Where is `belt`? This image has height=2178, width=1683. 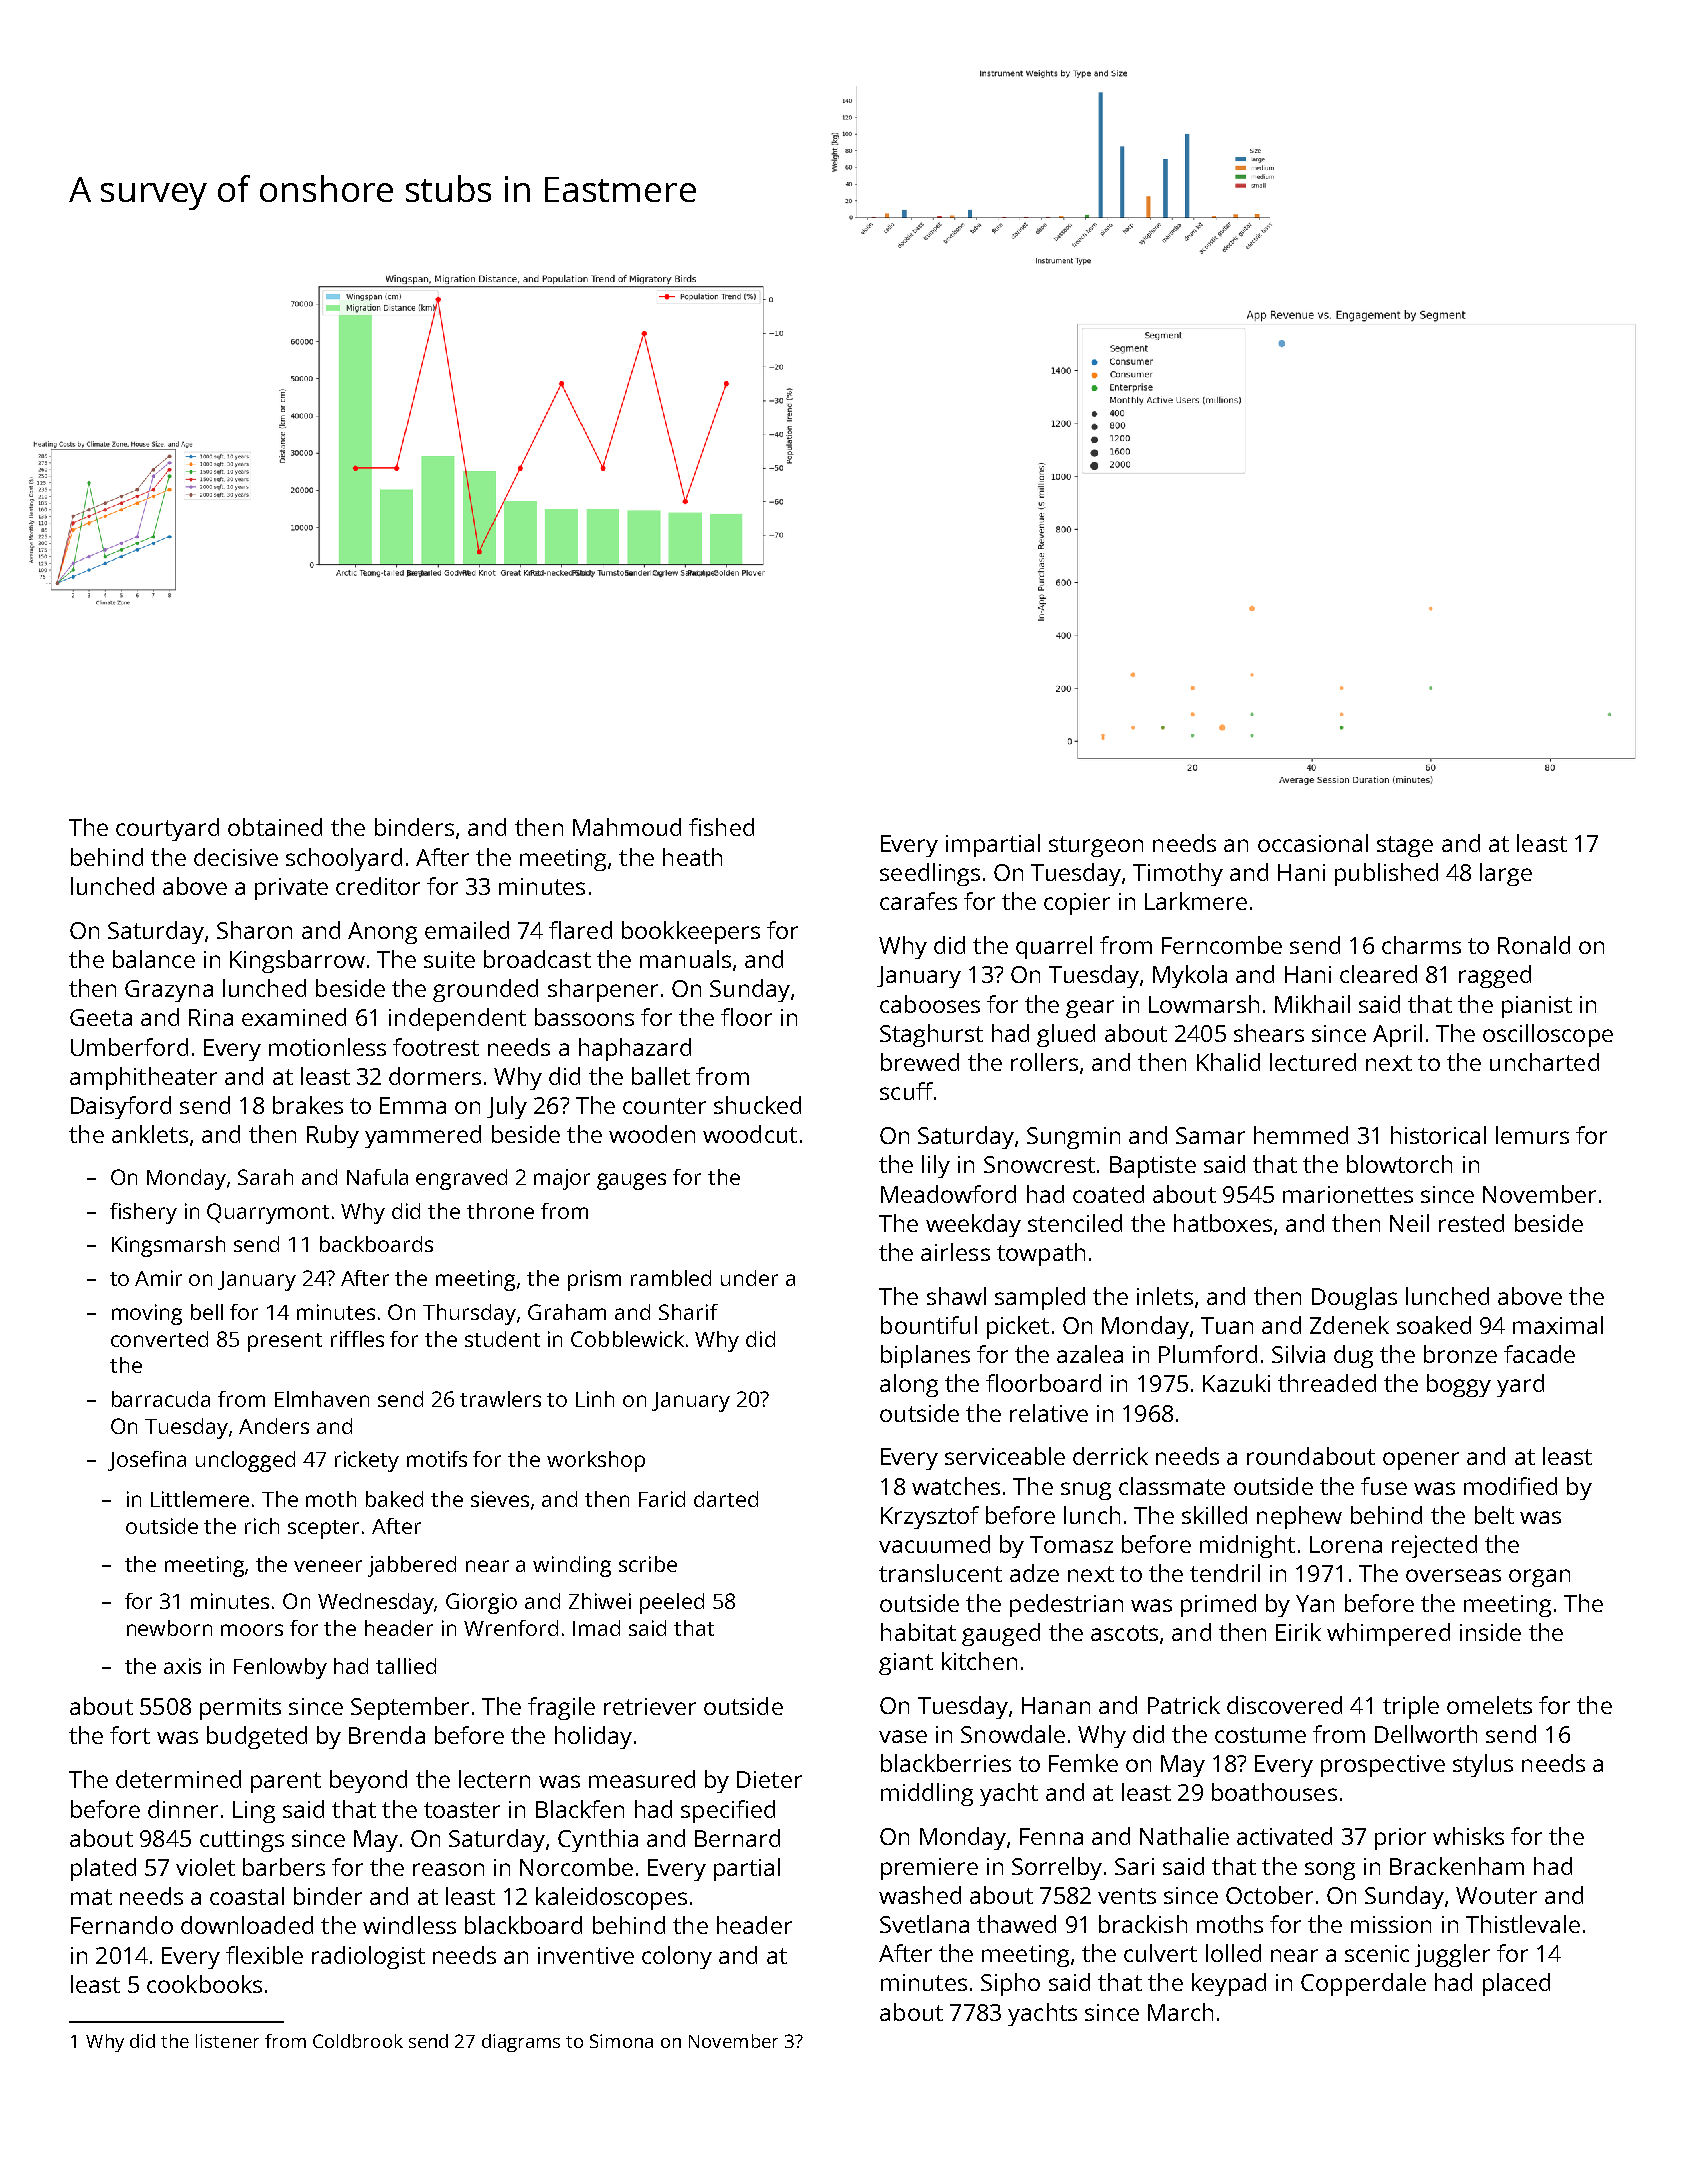
belt is located at coordinates (1494, 1515).
